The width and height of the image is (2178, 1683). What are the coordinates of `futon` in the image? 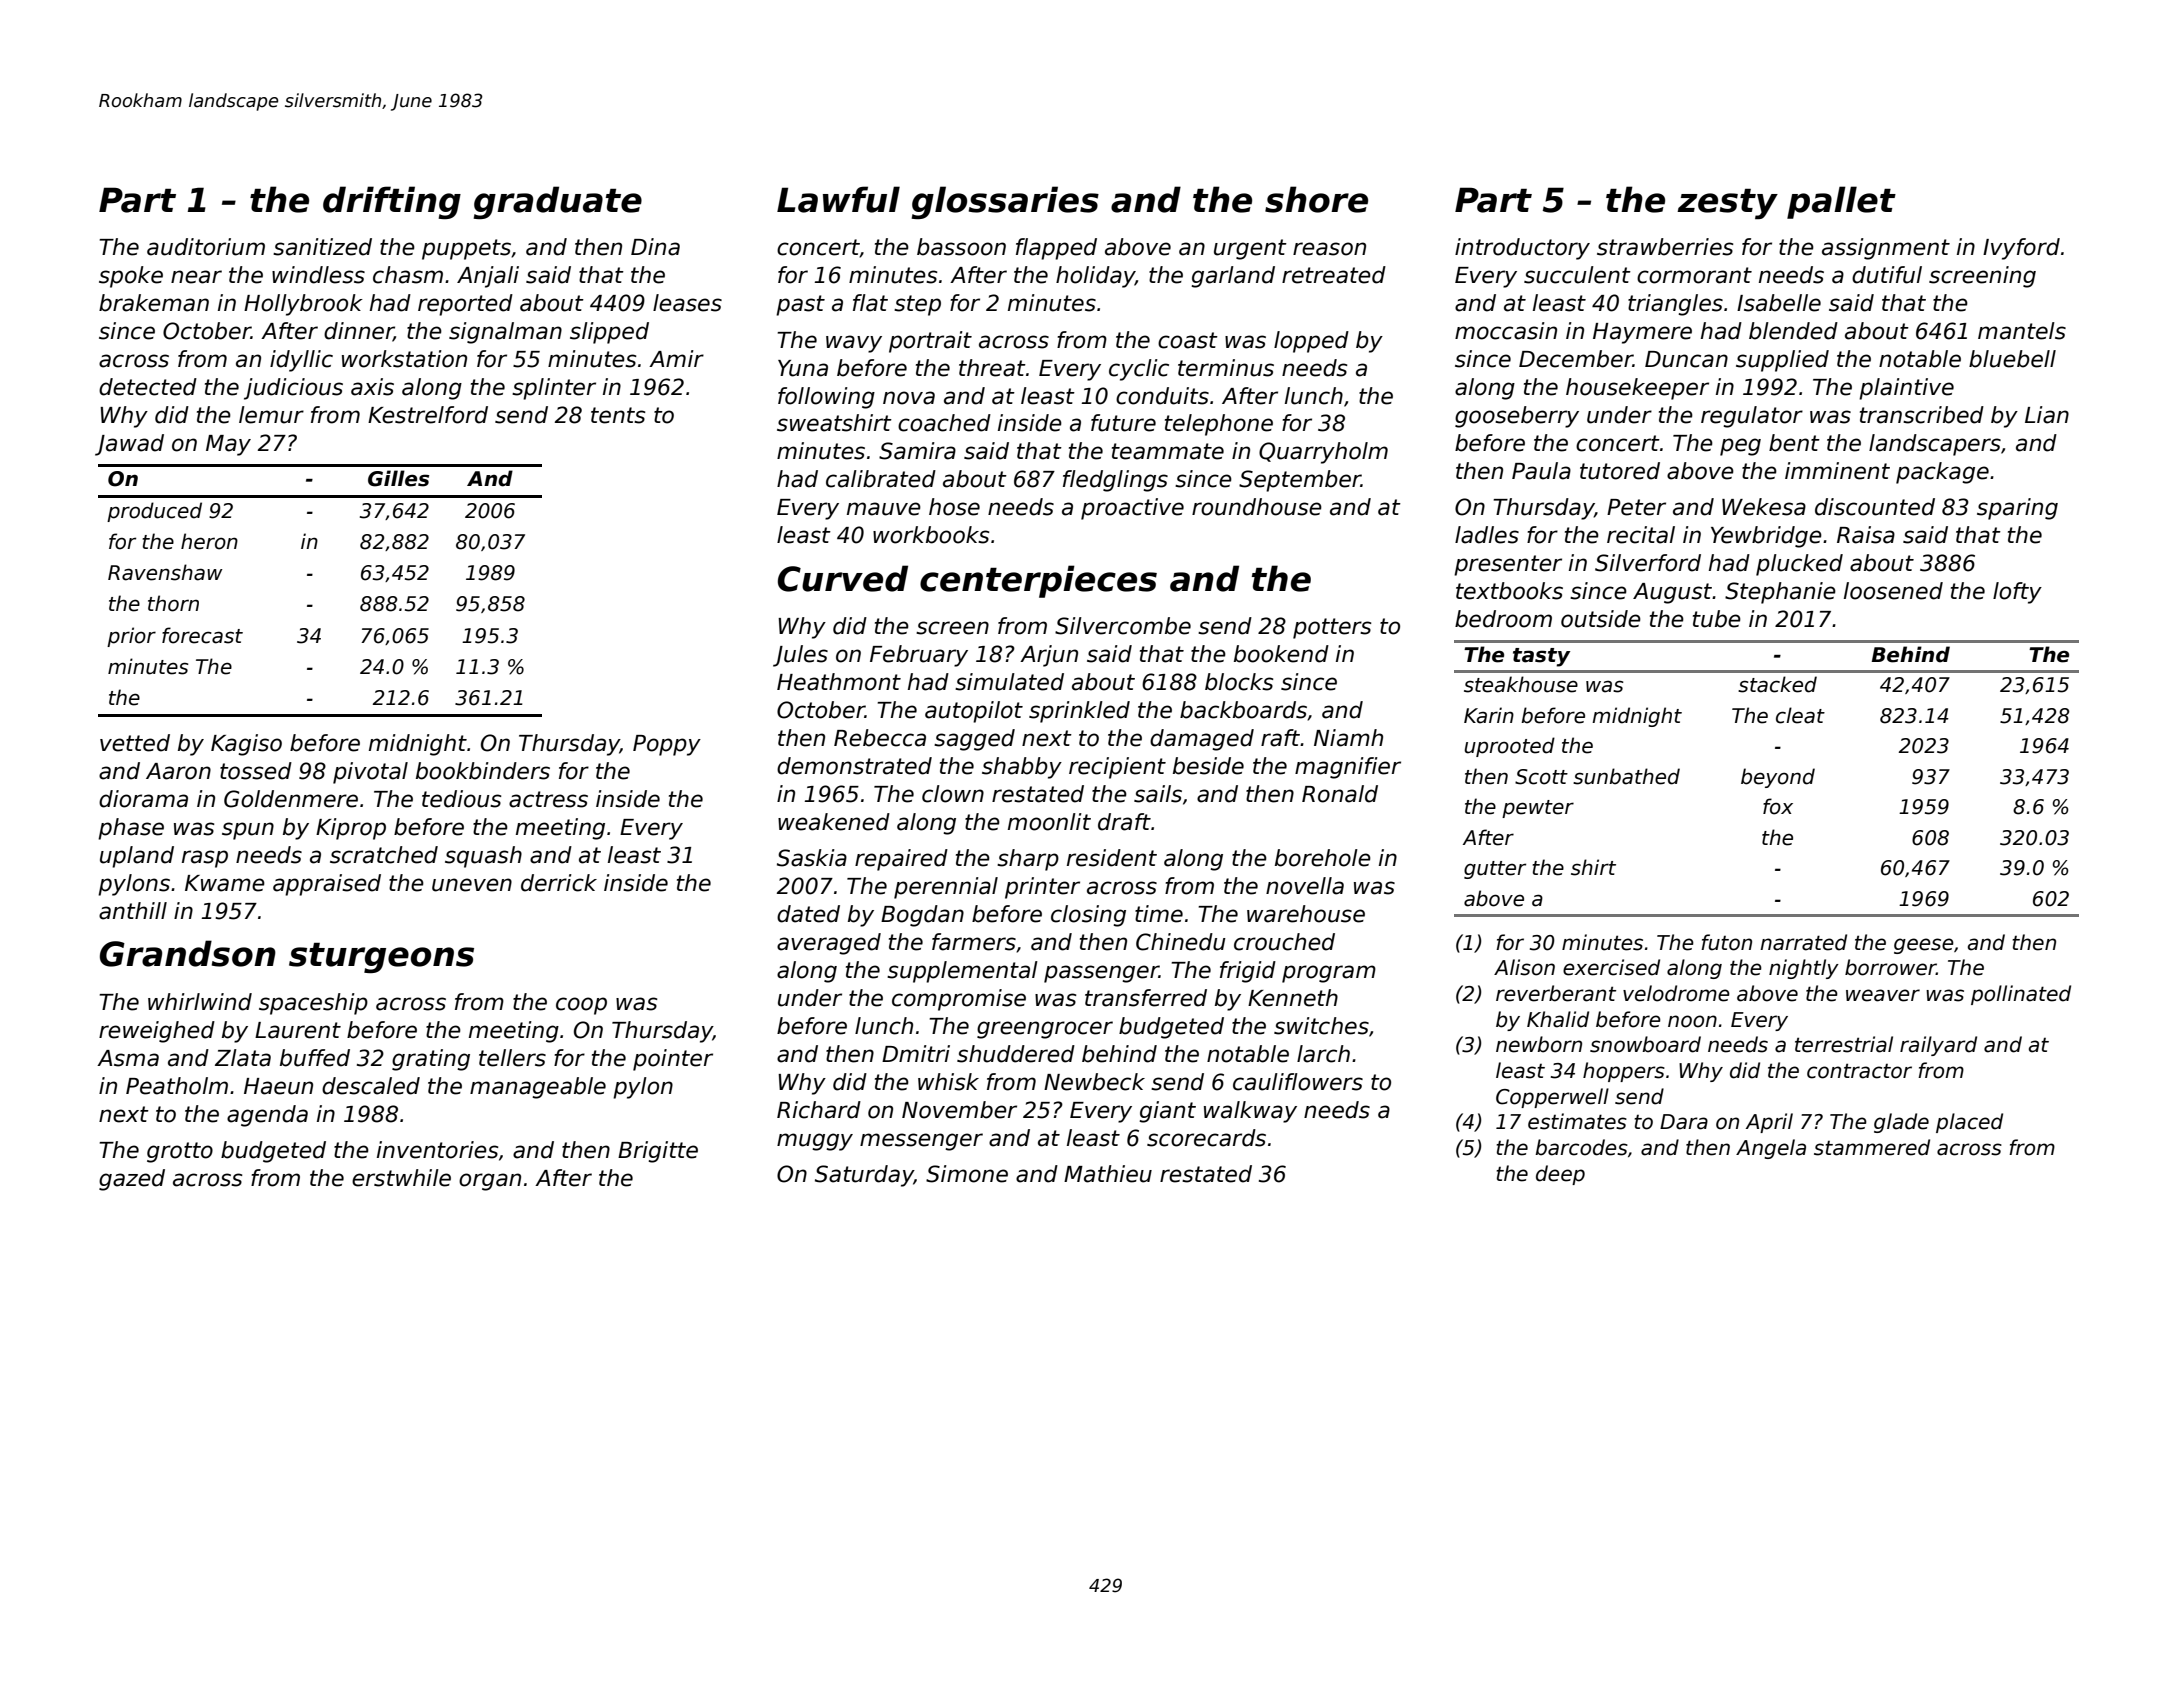 It's located at (1726, 942).
